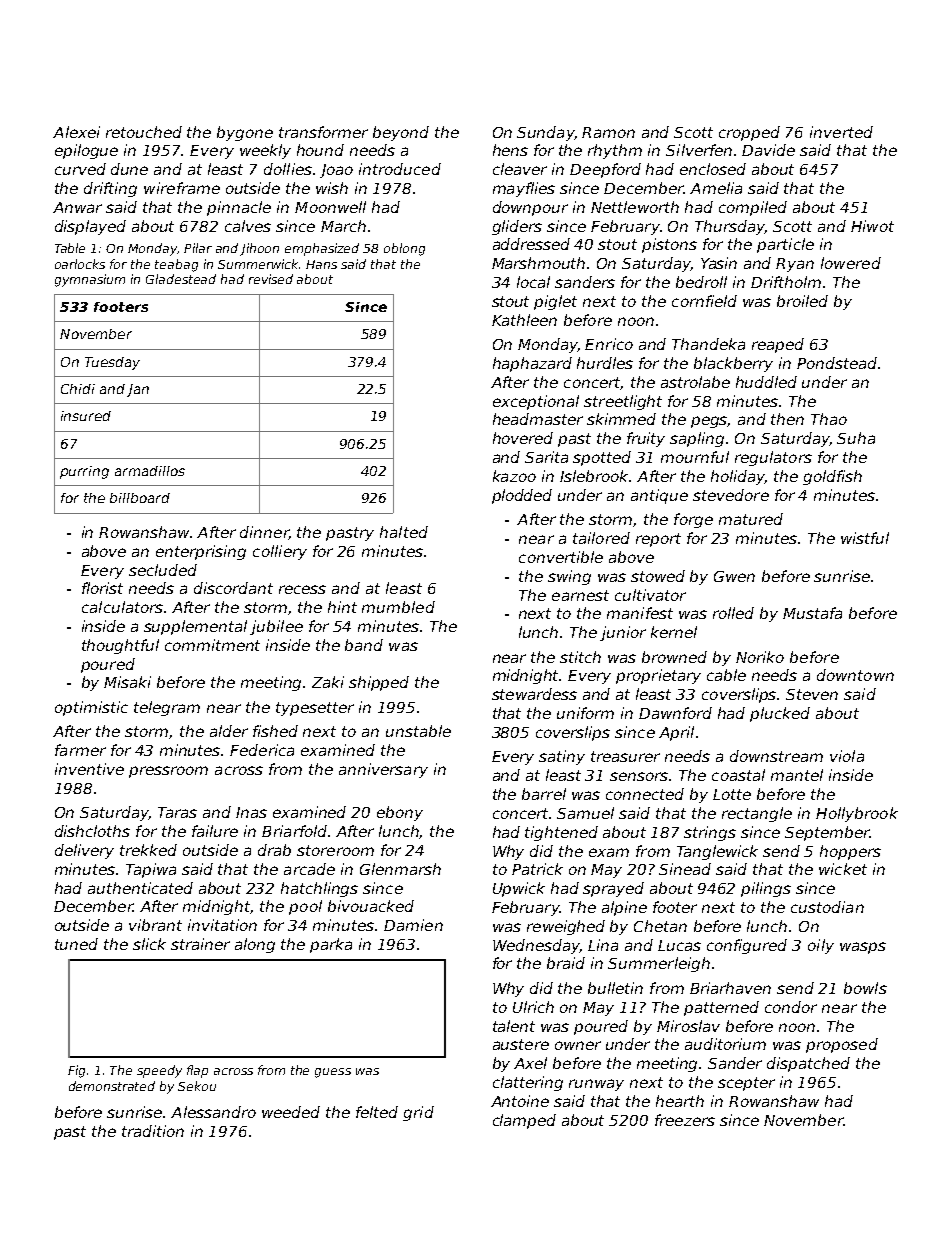 The width and height of the page is (952, 1233). I want to click on shipped, so click(379, 683).
